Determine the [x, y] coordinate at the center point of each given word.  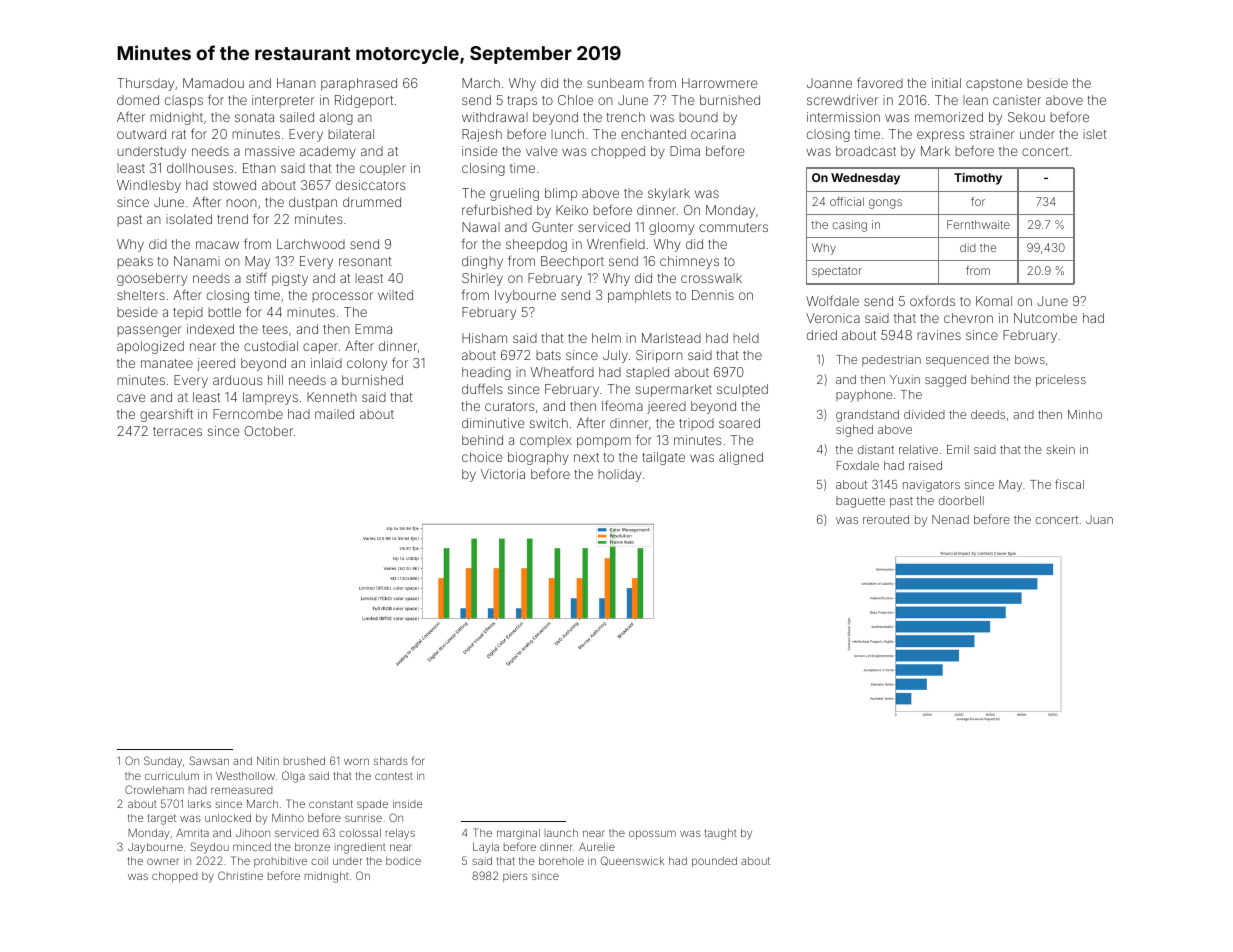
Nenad [950, 519]
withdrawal [495, 117]
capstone [994, 85]
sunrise [363, 818]
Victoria [503, 474]
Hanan [296, 83]
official [847, 201]
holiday [620, 475]
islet [1095, 134]
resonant [365, 261]
